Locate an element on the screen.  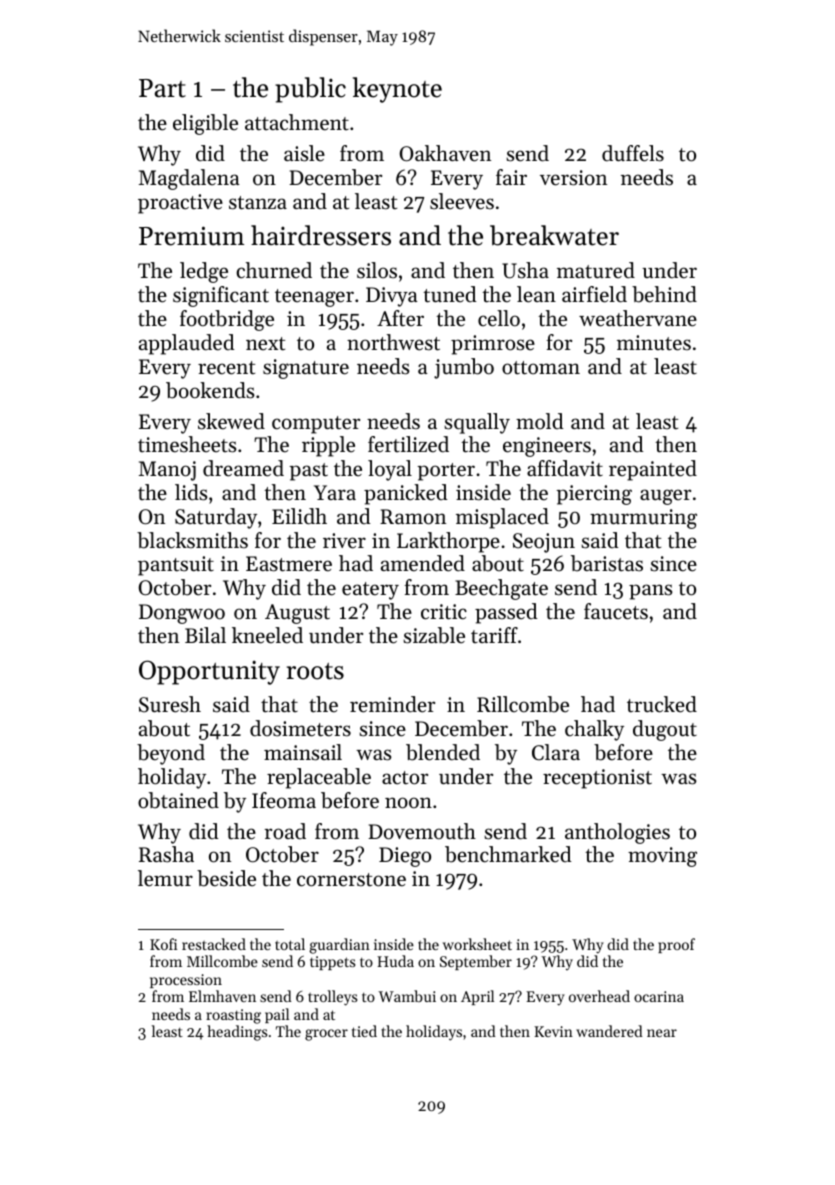
road is located at coordinates (285, 831).
